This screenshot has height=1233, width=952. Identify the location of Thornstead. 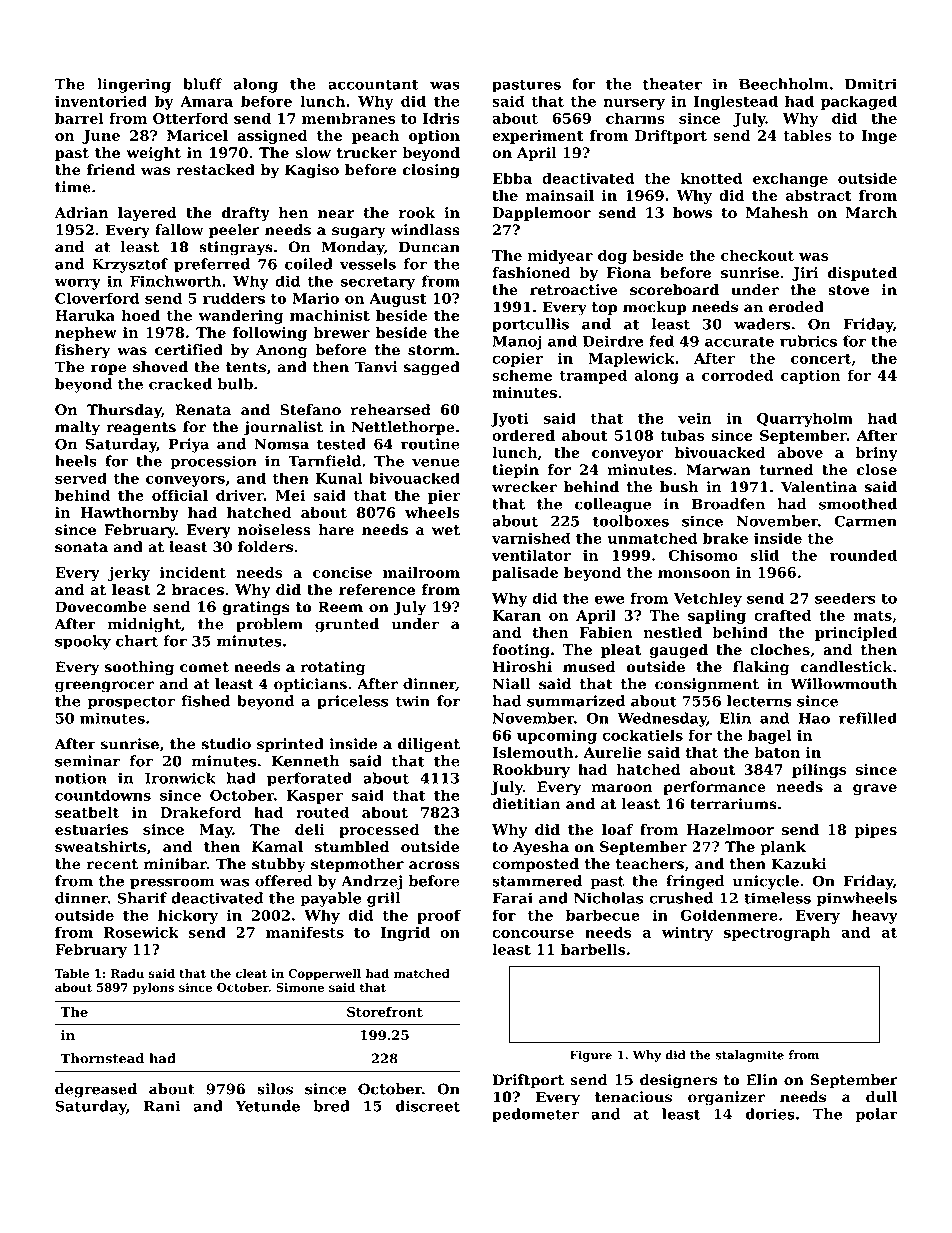
(102, 1058).
